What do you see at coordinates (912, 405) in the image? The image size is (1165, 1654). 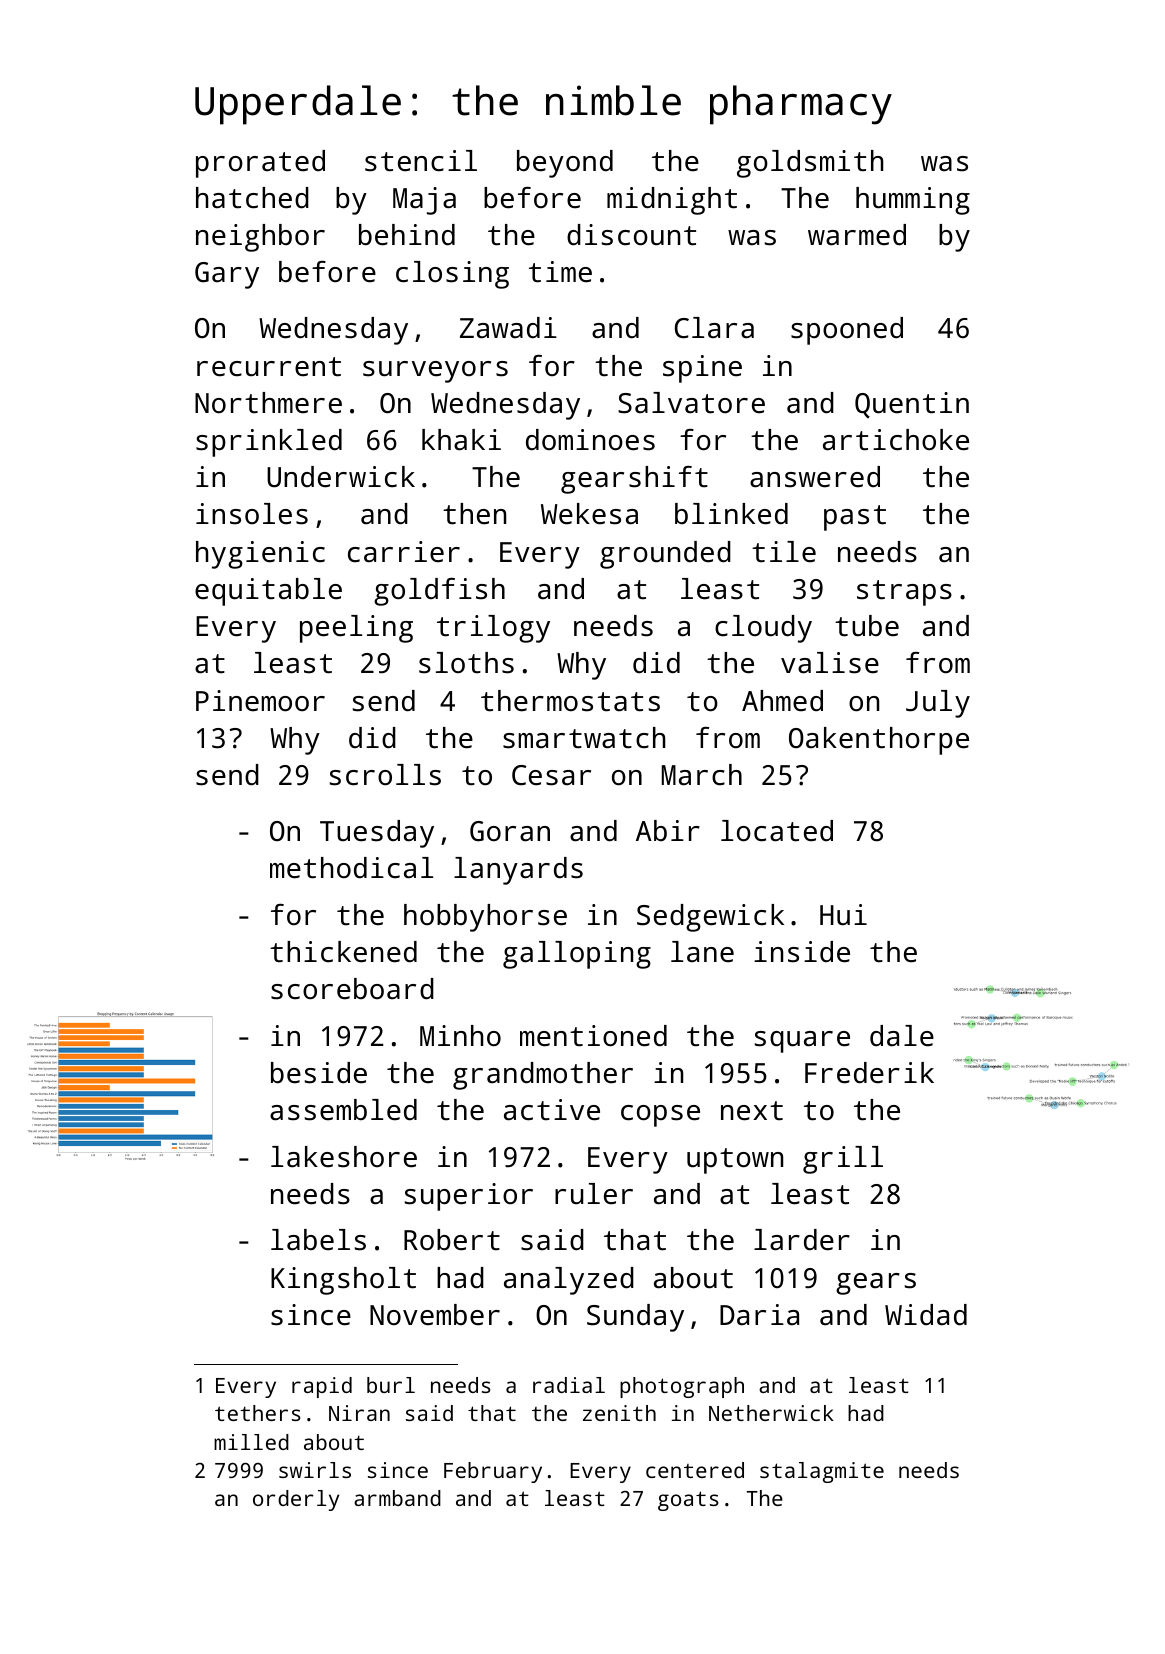 I see `Quentin` at bounding box center [912, 405].
